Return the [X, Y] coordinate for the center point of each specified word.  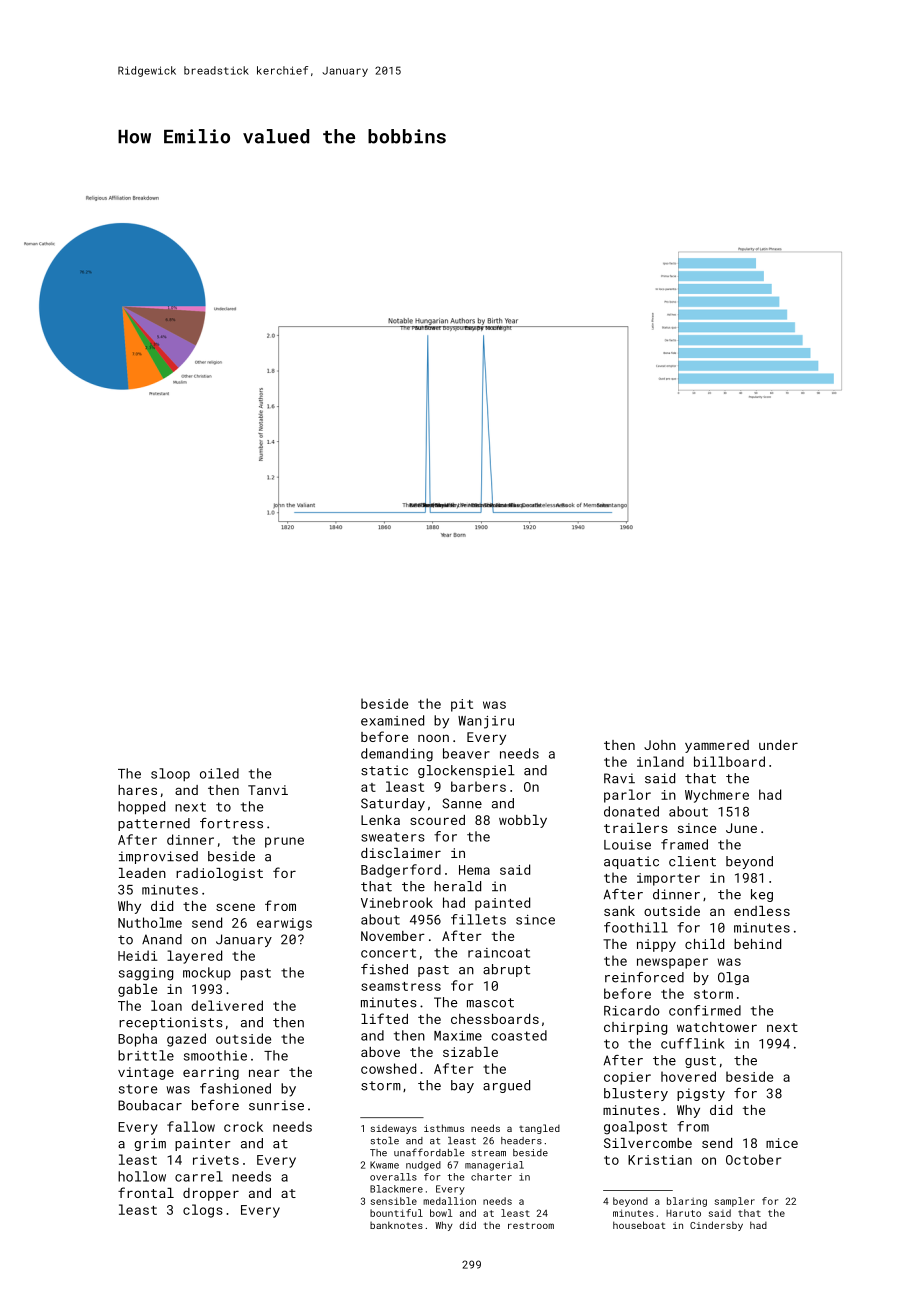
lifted [384, 1018]
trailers [636, 828]
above [380, 1052]
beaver [466, 753]
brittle [146, 1055]
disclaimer [401, 853]
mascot [490, 1003]
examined [392, 720]
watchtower [717, 1027]
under [778, 745]
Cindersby [716, 1226]
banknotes [396, 1225]
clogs [203, 1211]
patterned [154, 824]
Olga [733, 978]
